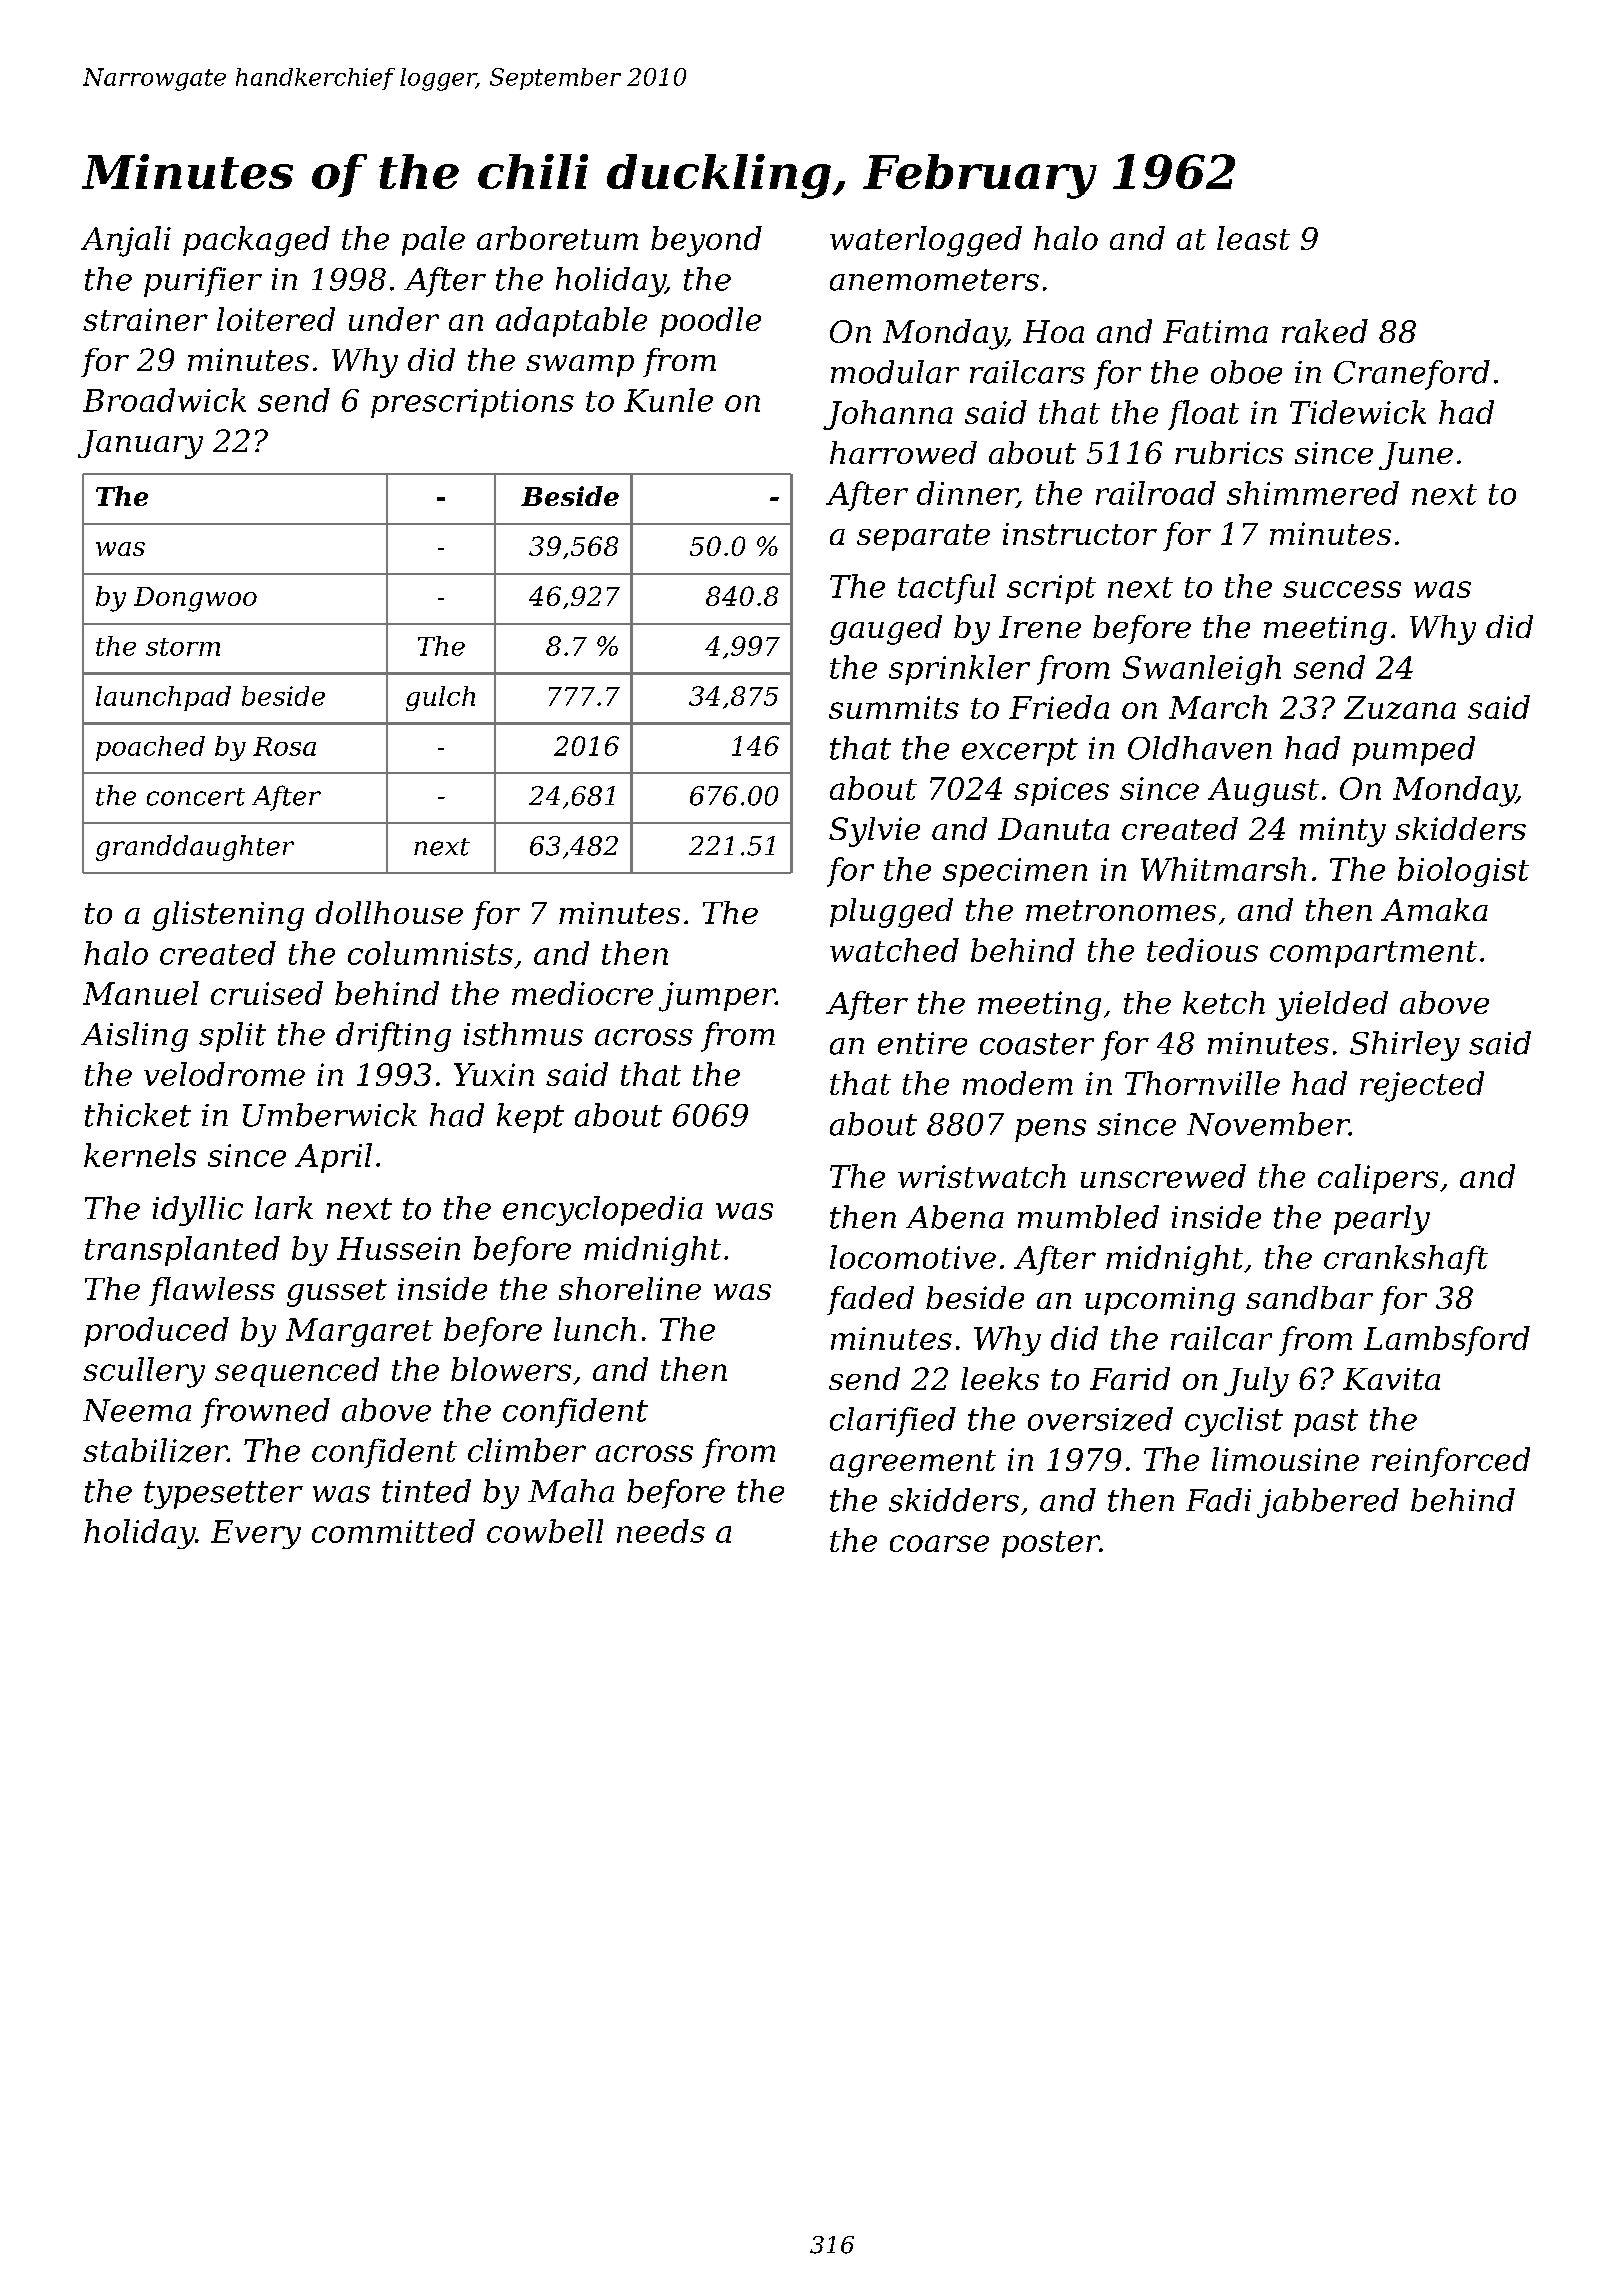 This document has height=2292, width=1620. What do you see at coordinates (265, 1413) in the document?
I see `frowned` at bounding box center [265, 1413].
